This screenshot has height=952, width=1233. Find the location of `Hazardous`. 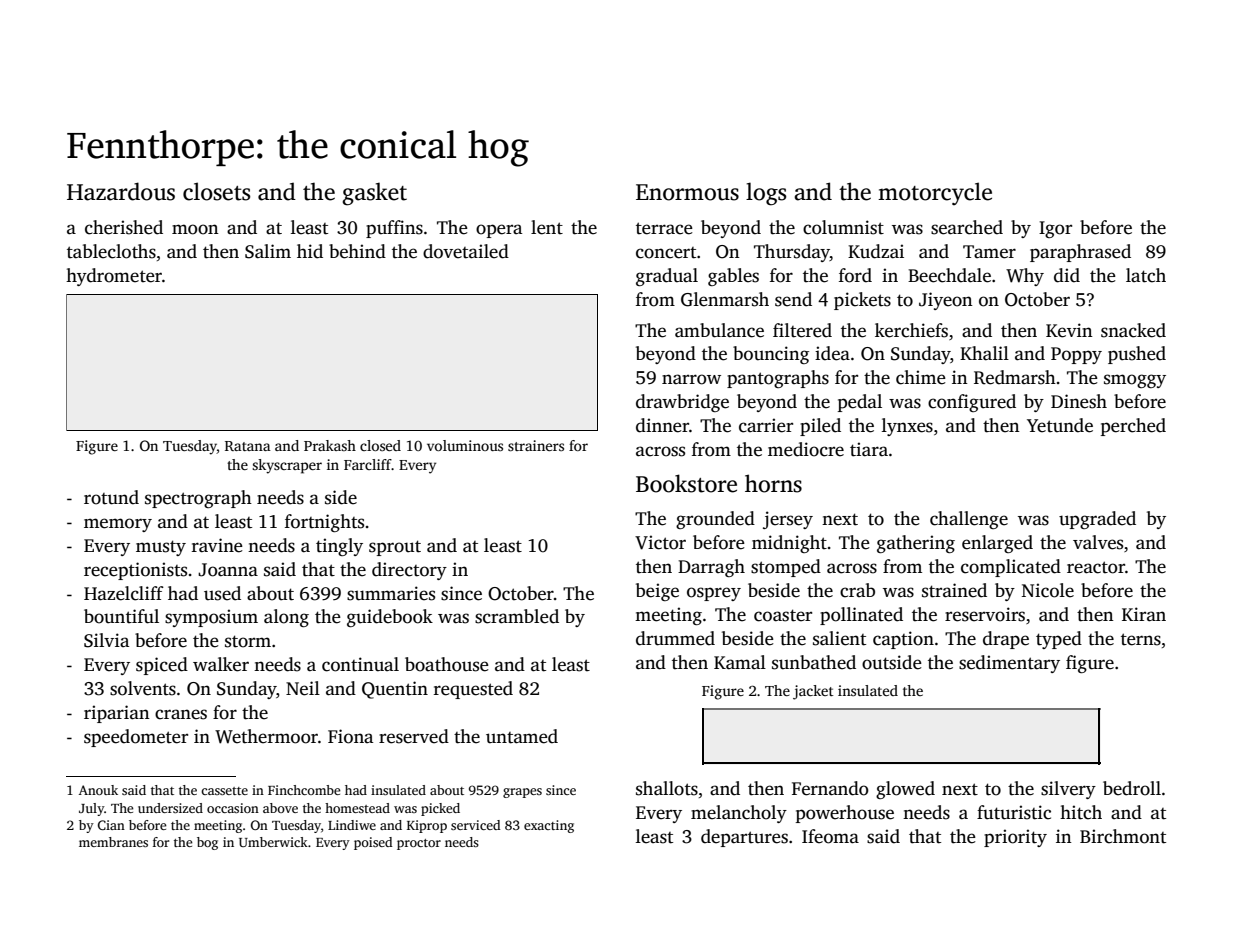

Hazardous is located at coordinates (121, 191).
